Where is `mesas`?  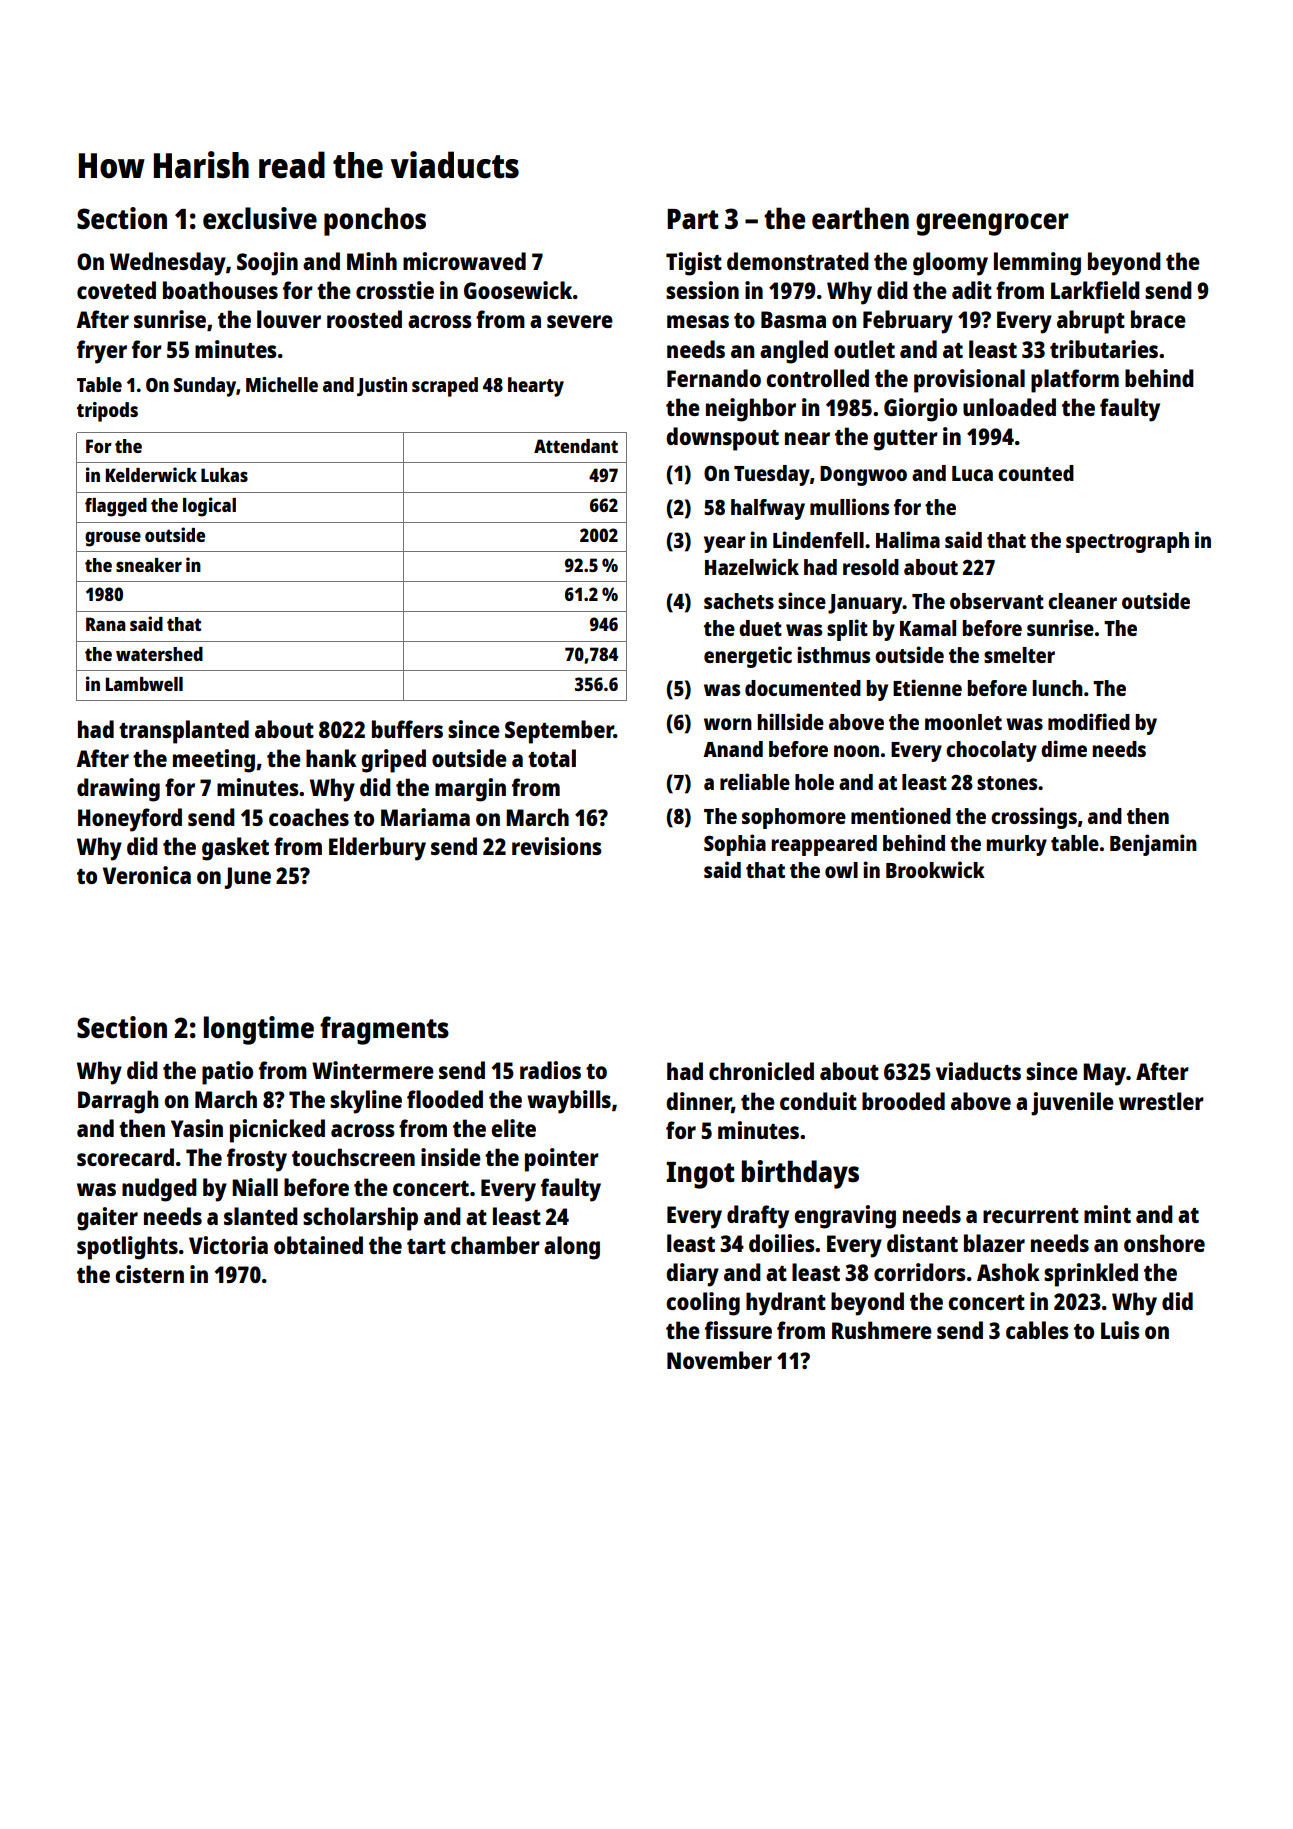 mesas is located at coordinates (698, 321).
